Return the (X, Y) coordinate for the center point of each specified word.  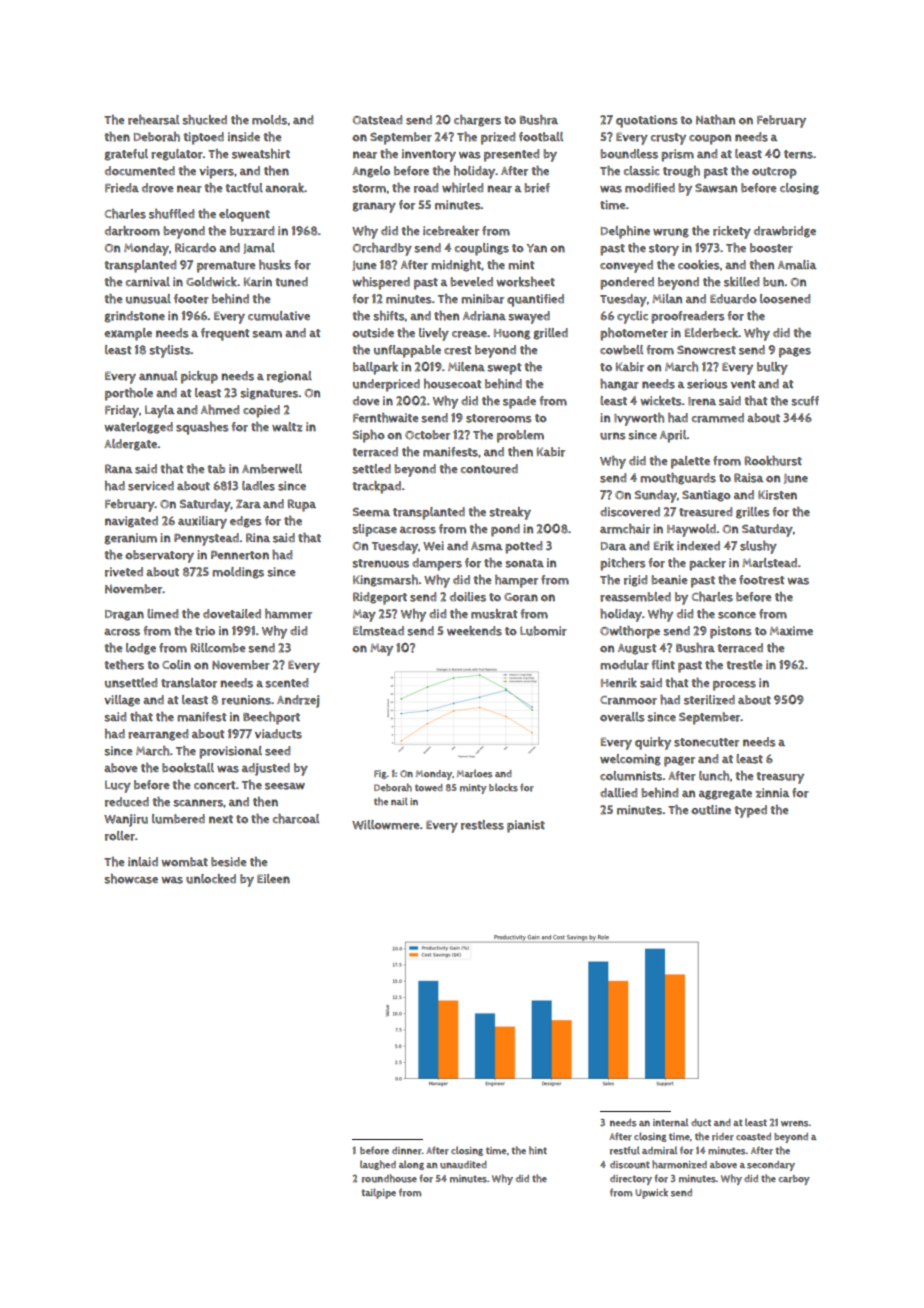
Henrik (619, 683)
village (122, 701)
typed (750, 811)
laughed (378, 1165)
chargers (477, 121)
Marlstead (769, 563)
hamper (516, 581)
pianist (526, 826)
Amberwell (272, 469)
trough (681, 172)
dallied (618, 792)
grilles (753, 513)
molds (269, 120)
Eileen (273, 878)
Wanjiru (126, 820)
